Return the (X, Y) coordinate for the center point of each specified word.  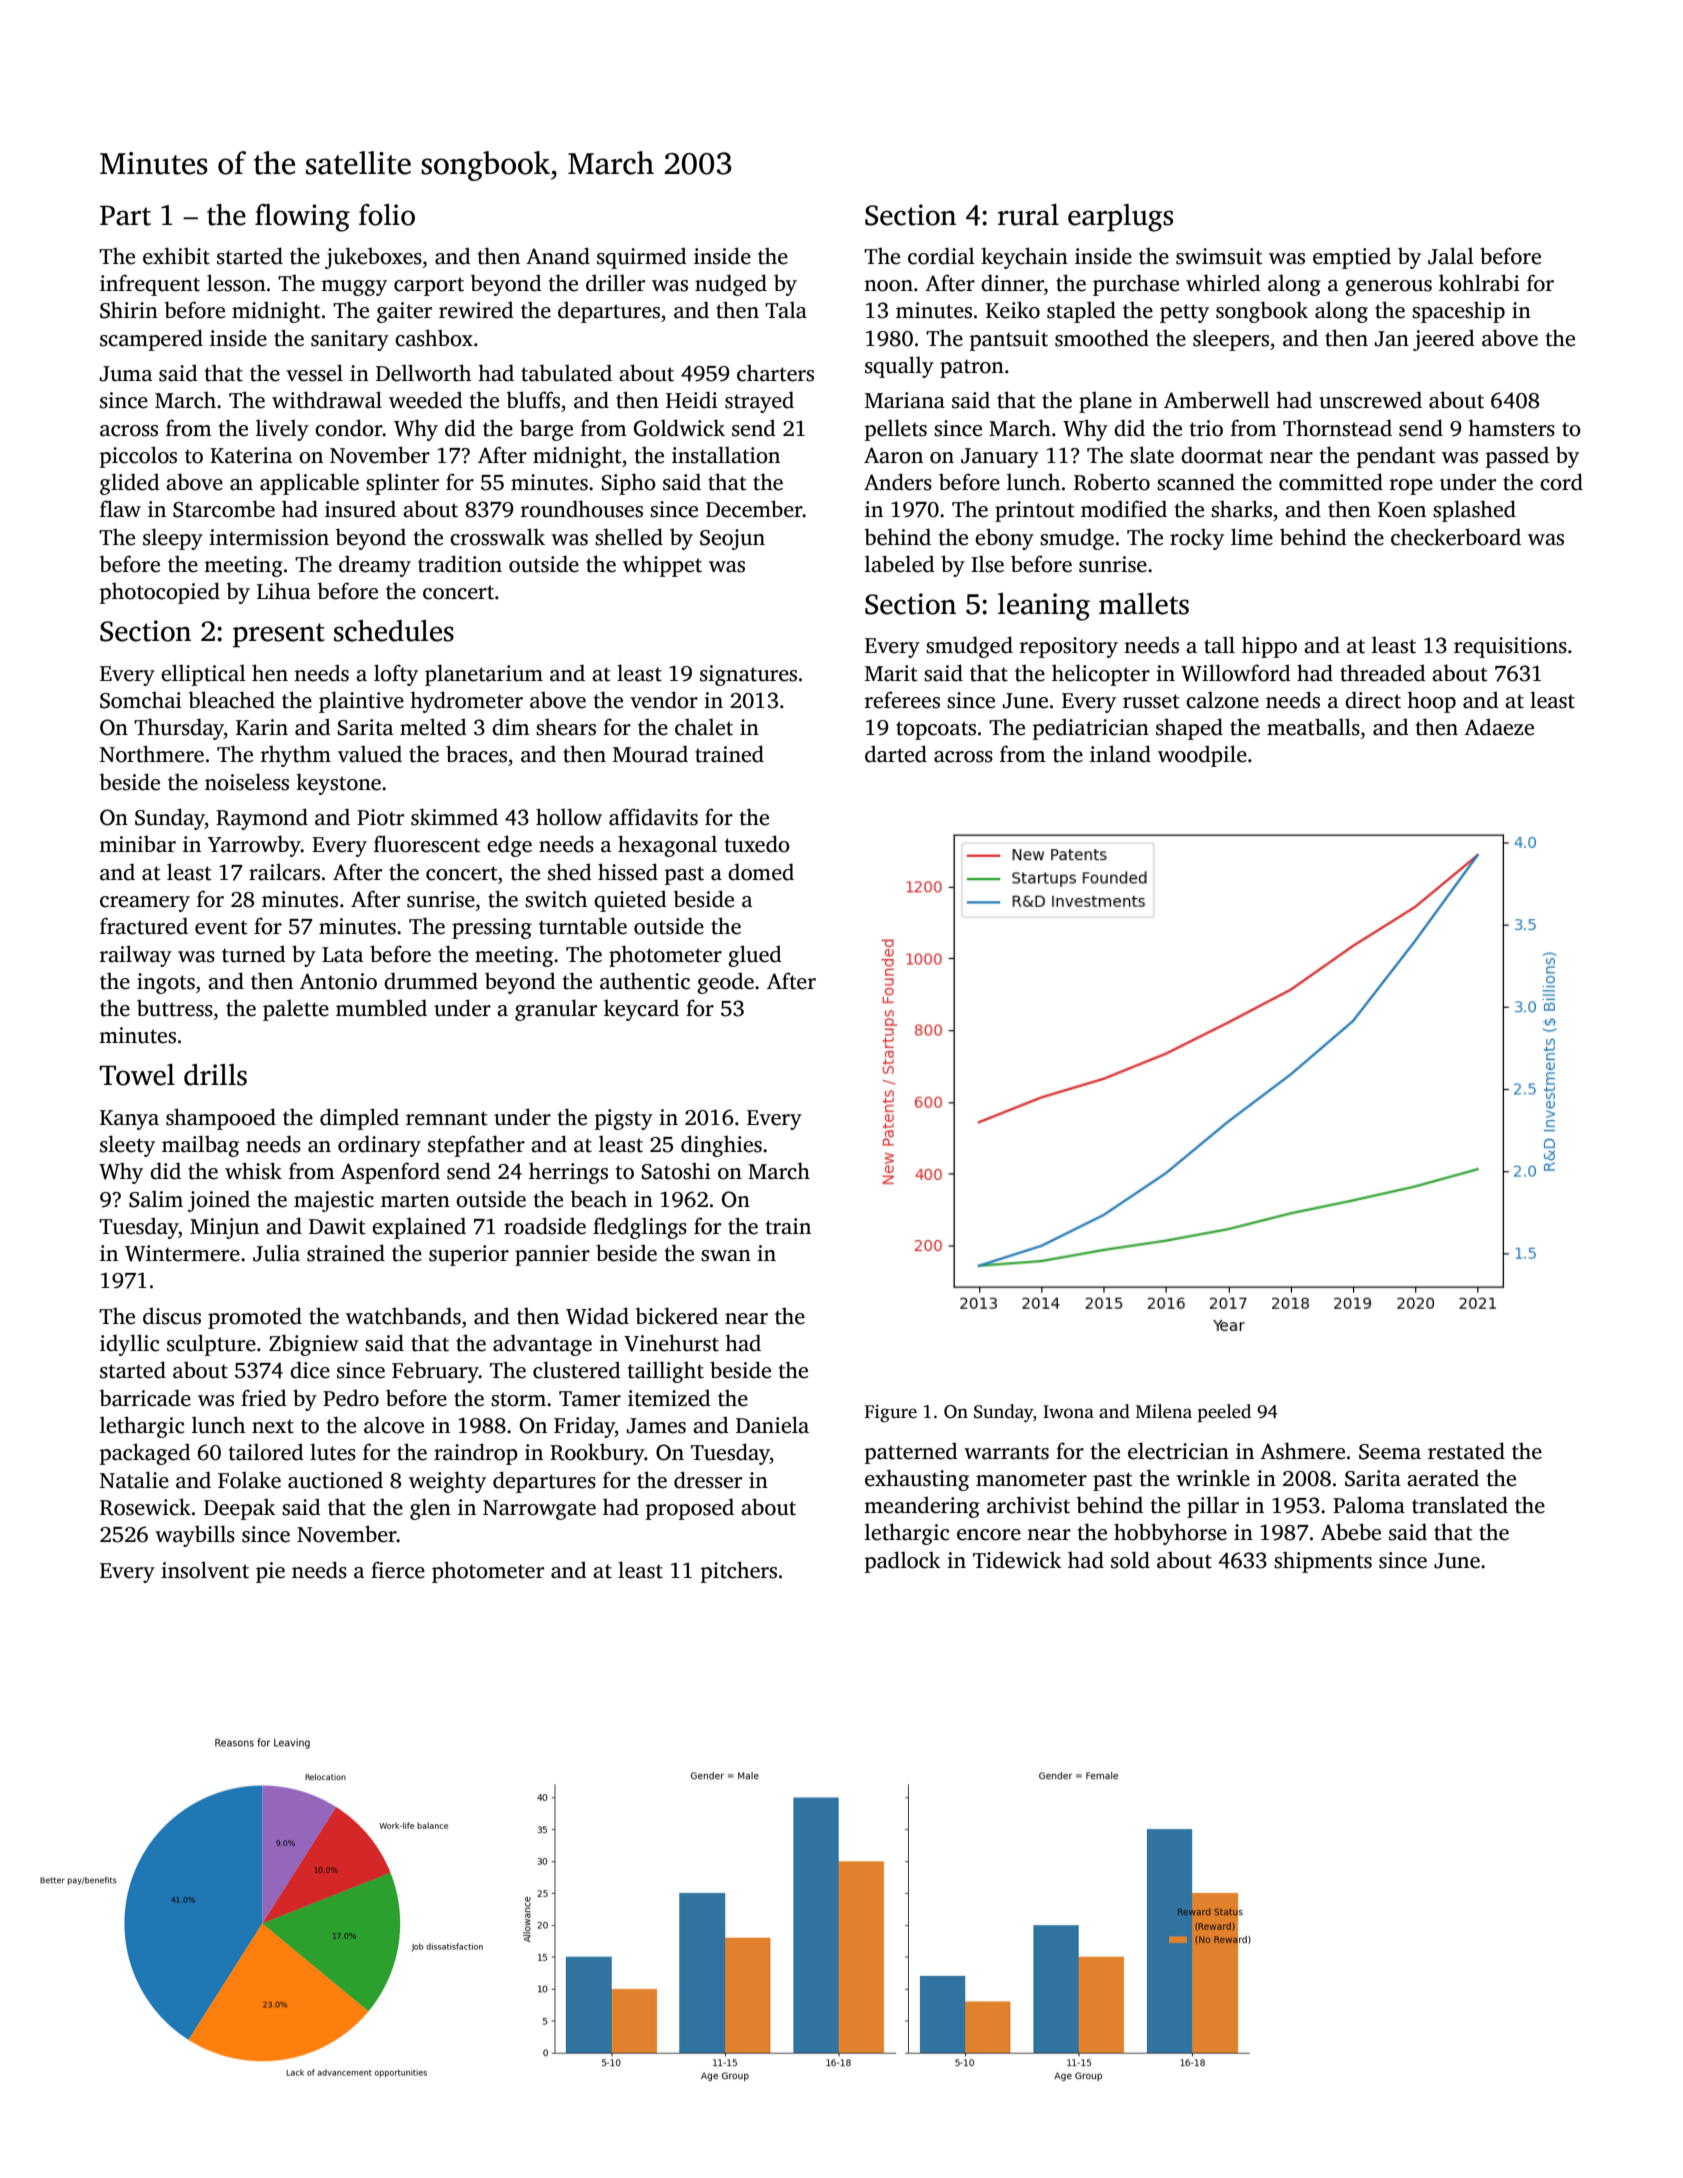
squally (899, 367)
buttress (175, 1008)
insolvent (205, 1570)
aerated (1443, 1478)
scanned (1196, 482)
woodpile (1202, 756)
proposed (690, 1509)
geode (725, 983)
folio (387, 215)
